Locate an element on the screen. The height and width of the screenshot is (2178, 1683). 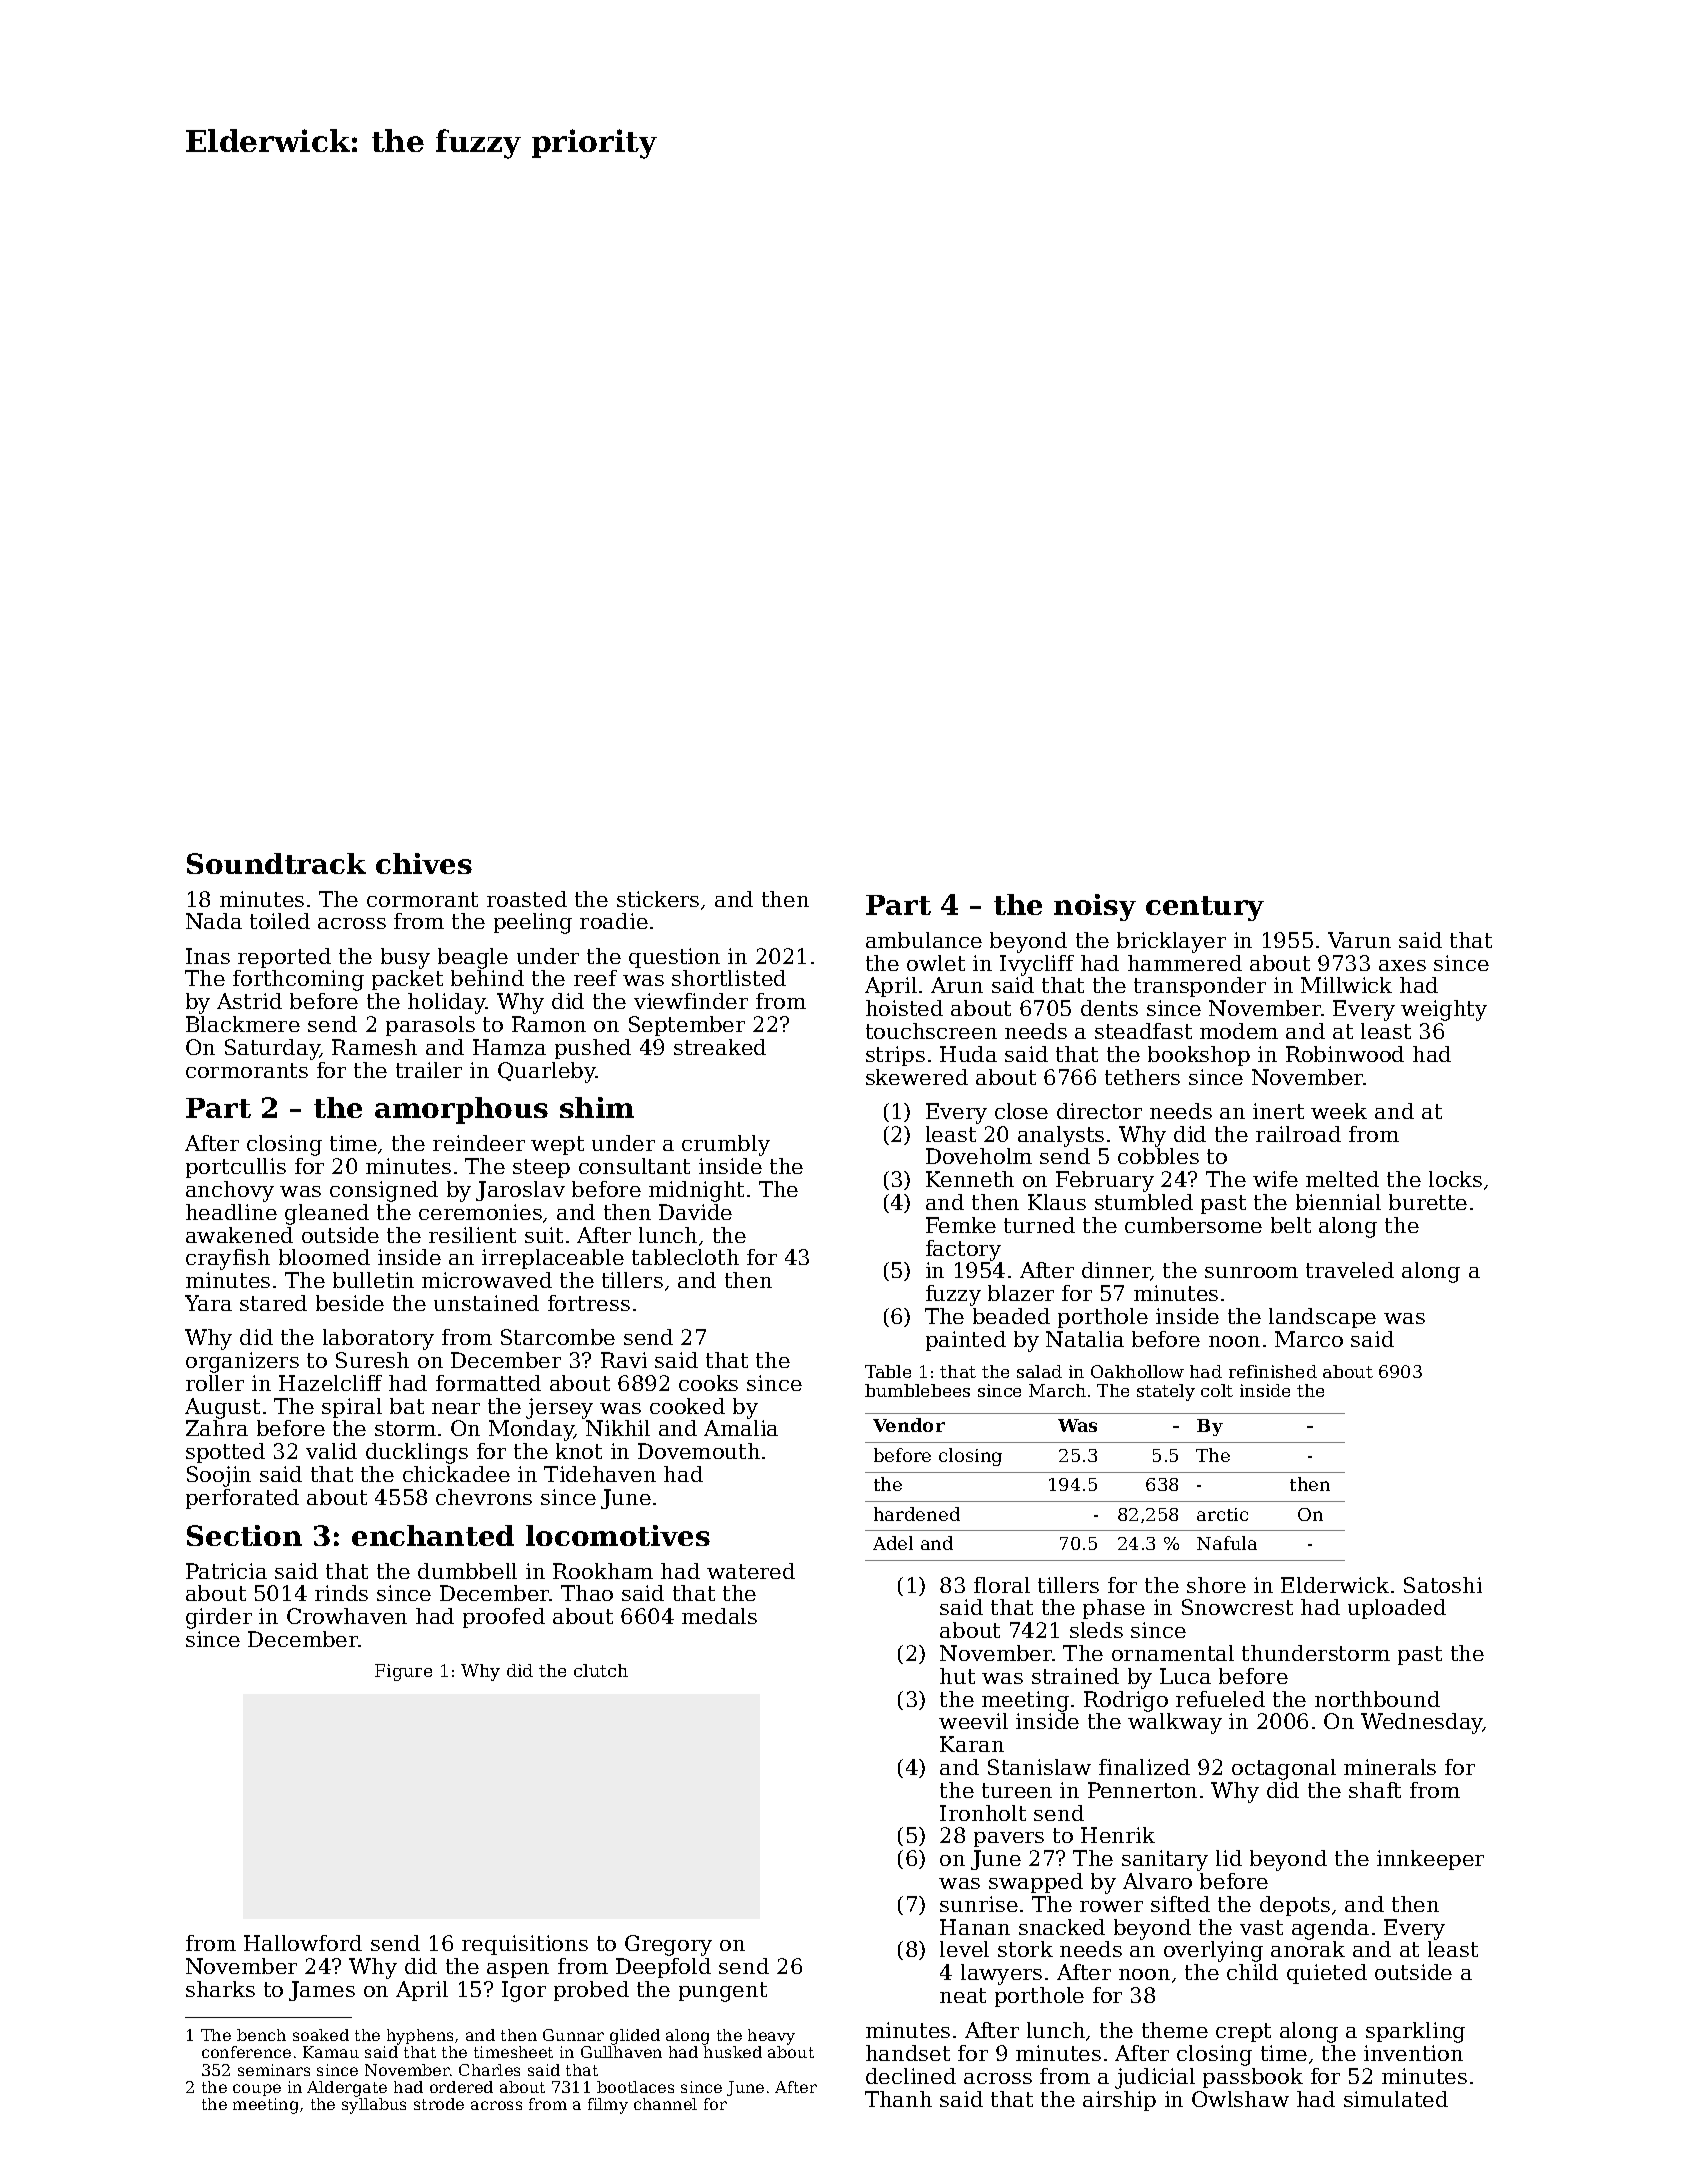
stickers is located at coordinates (658, 899).
